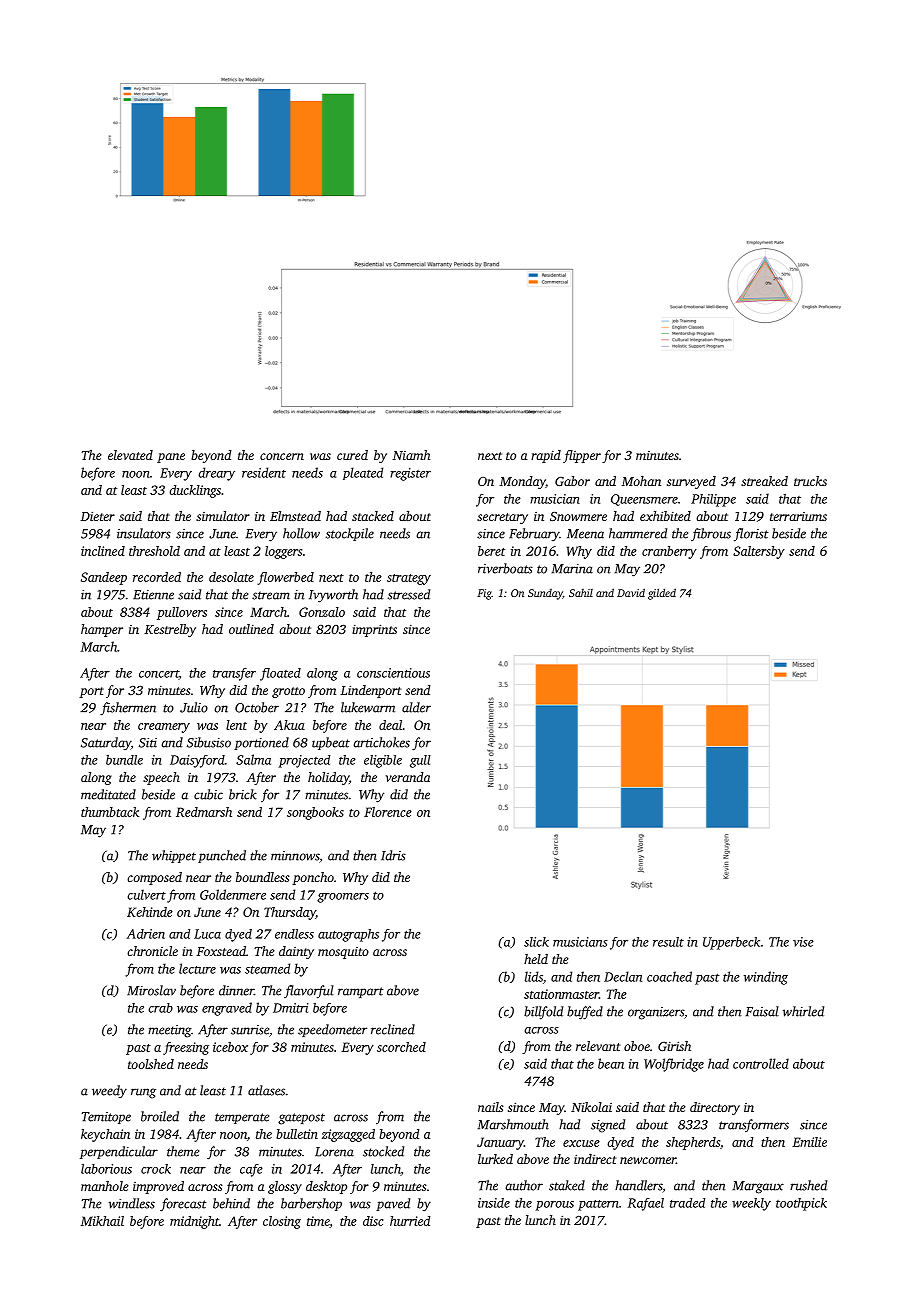 This screenshot has height=1316, width=908. What do you see at coordinates (350, 534) in the screenshot?
I see `stockpile` at bounding box center [350, 534].
